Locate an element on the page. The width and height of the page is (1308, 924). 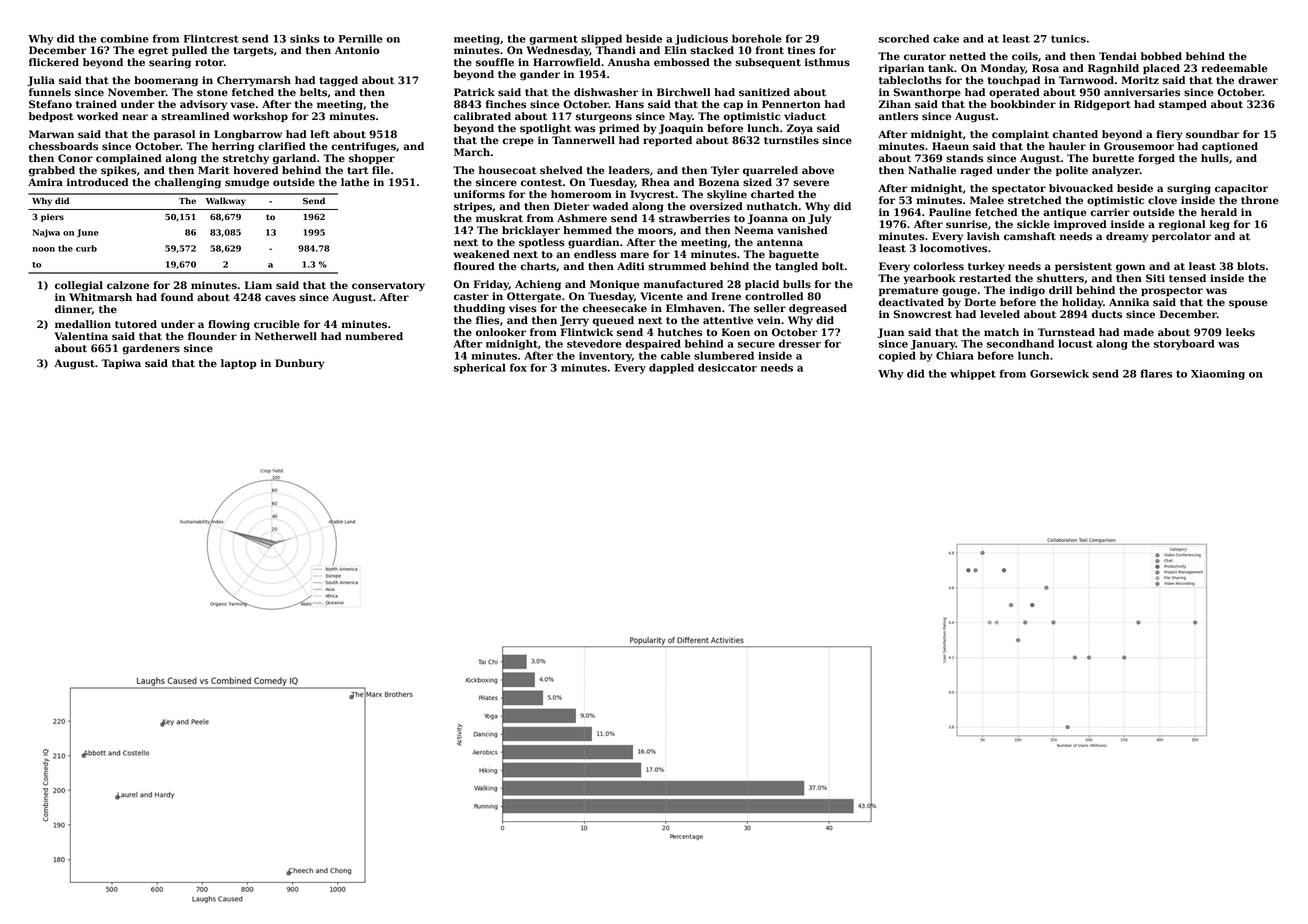
Malee is located at coordinates (987, 200).
